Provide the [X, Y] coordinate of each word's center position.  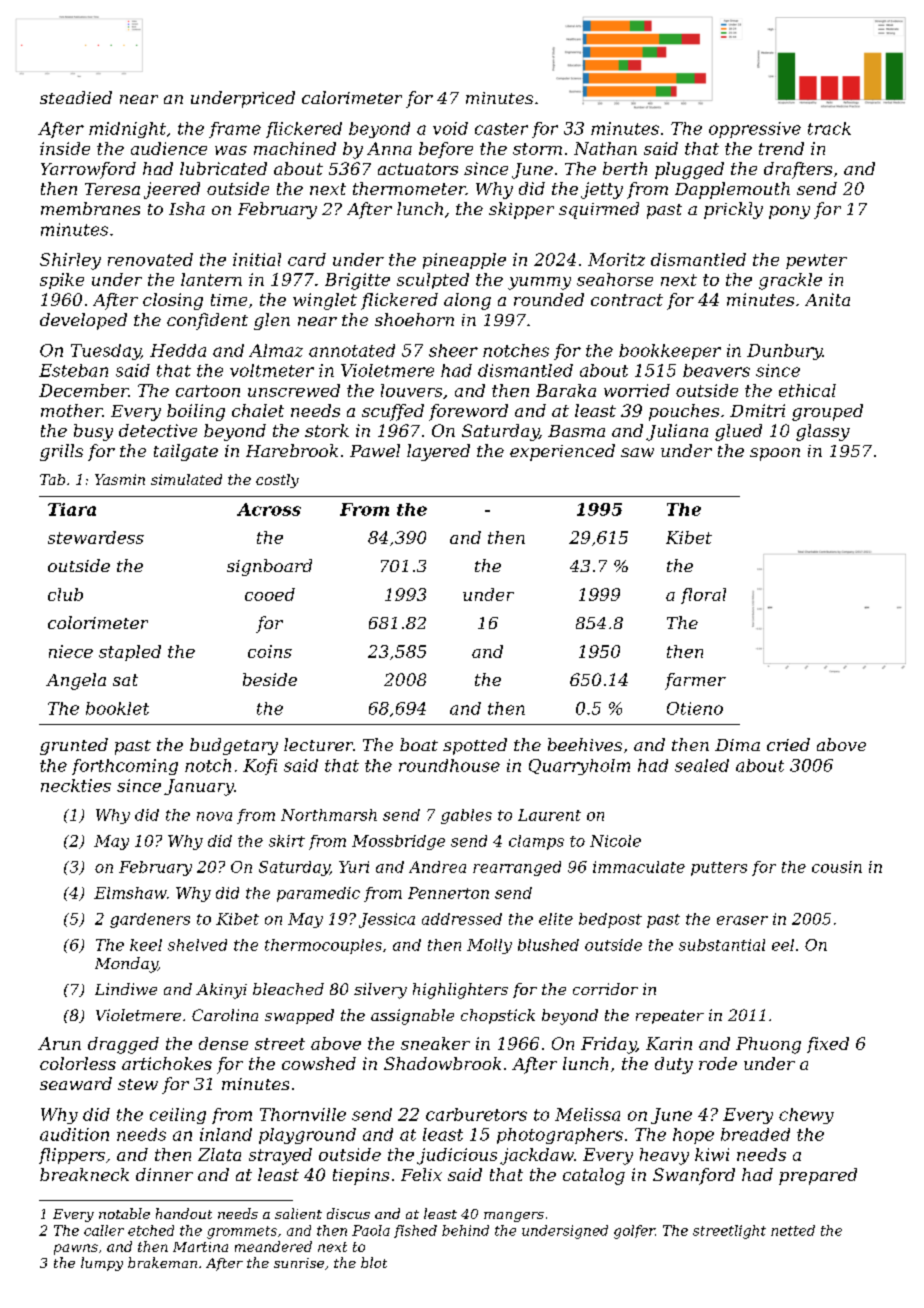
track [829, 128]
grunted [74, 746]
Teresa [112, 189]
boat [419, 744]
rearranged [517, 868]
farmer [695, 681]
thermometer [409, 188]
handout [184, 1213]
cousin [837, 867]
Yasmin [120, 479]
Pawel [375, 450]
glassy [823, 432]
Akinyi [221, 991]
